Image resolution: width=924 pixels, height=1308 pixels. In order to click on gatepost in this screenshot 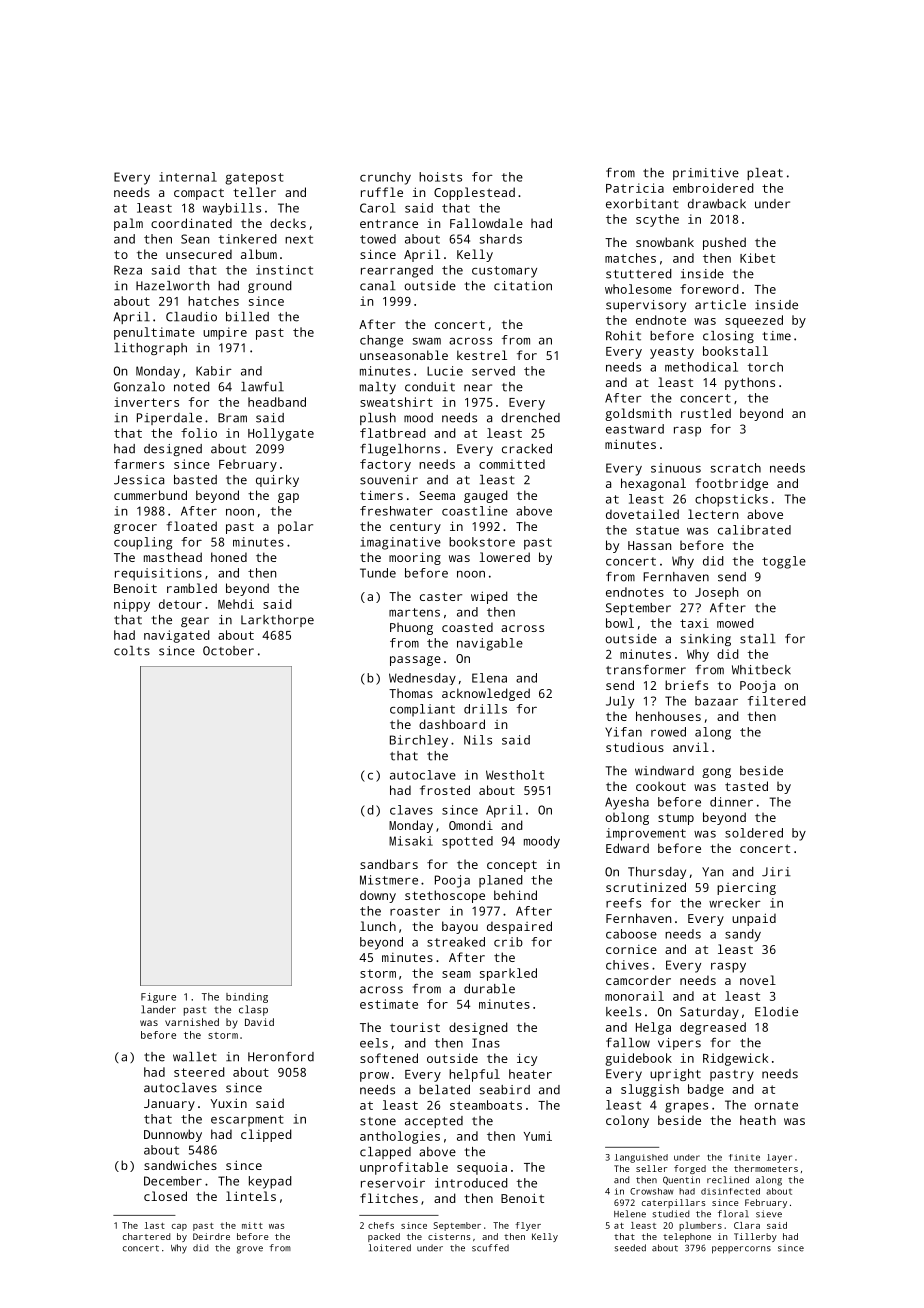, I will do `click(254, 179)`.
